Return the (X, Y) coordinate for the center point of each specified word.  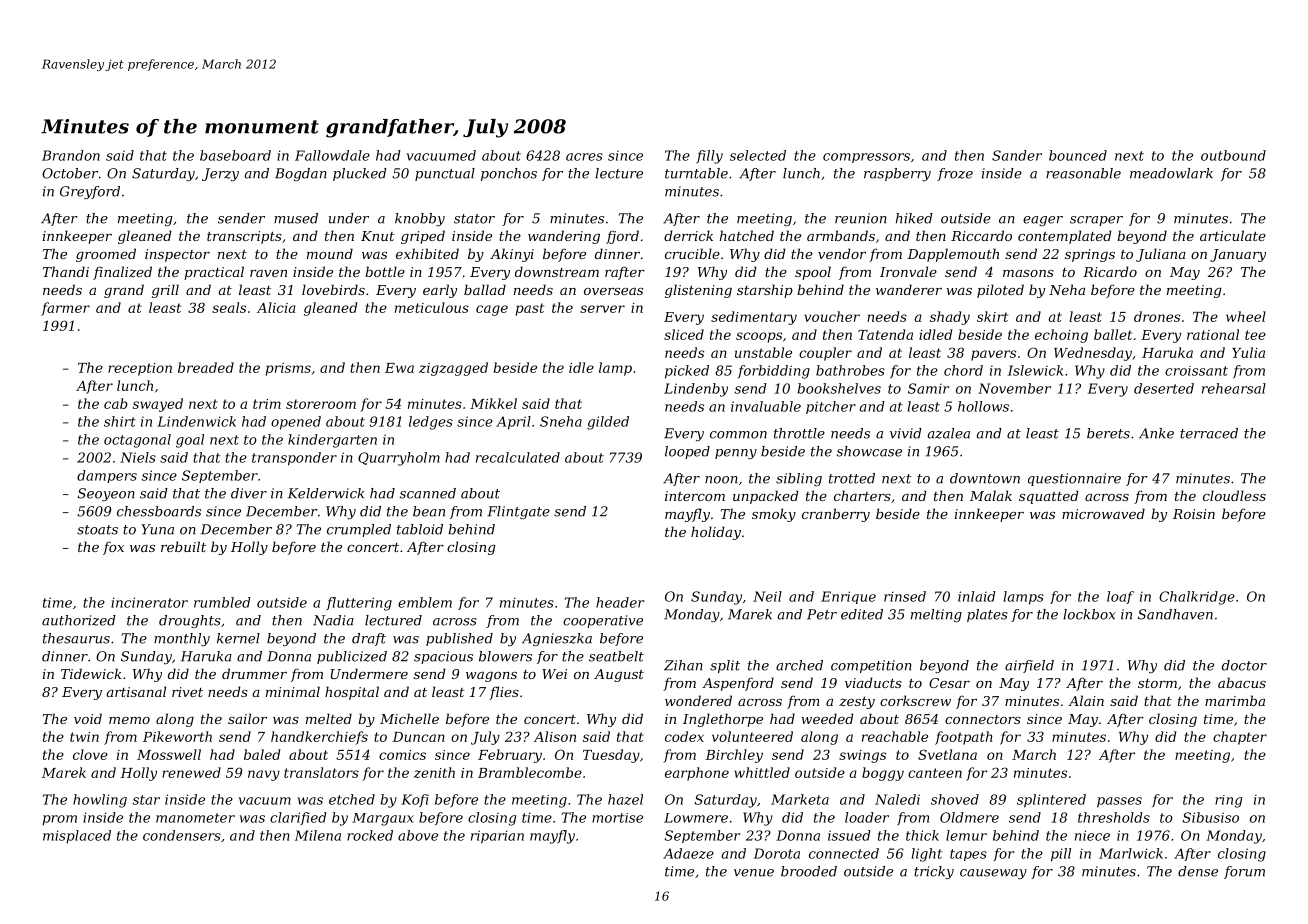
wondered (698, 700)
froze (955, 174)
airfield (1029, 666)
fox (113, 548)
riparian (497, 837)
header (620, 602)
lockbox (1089, 614)
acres (584, 157)
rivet (187, 692)
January (1238, 255)
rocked (370, 835)
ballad (485, 289)
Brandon (71, 155)
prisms (288, 369)
